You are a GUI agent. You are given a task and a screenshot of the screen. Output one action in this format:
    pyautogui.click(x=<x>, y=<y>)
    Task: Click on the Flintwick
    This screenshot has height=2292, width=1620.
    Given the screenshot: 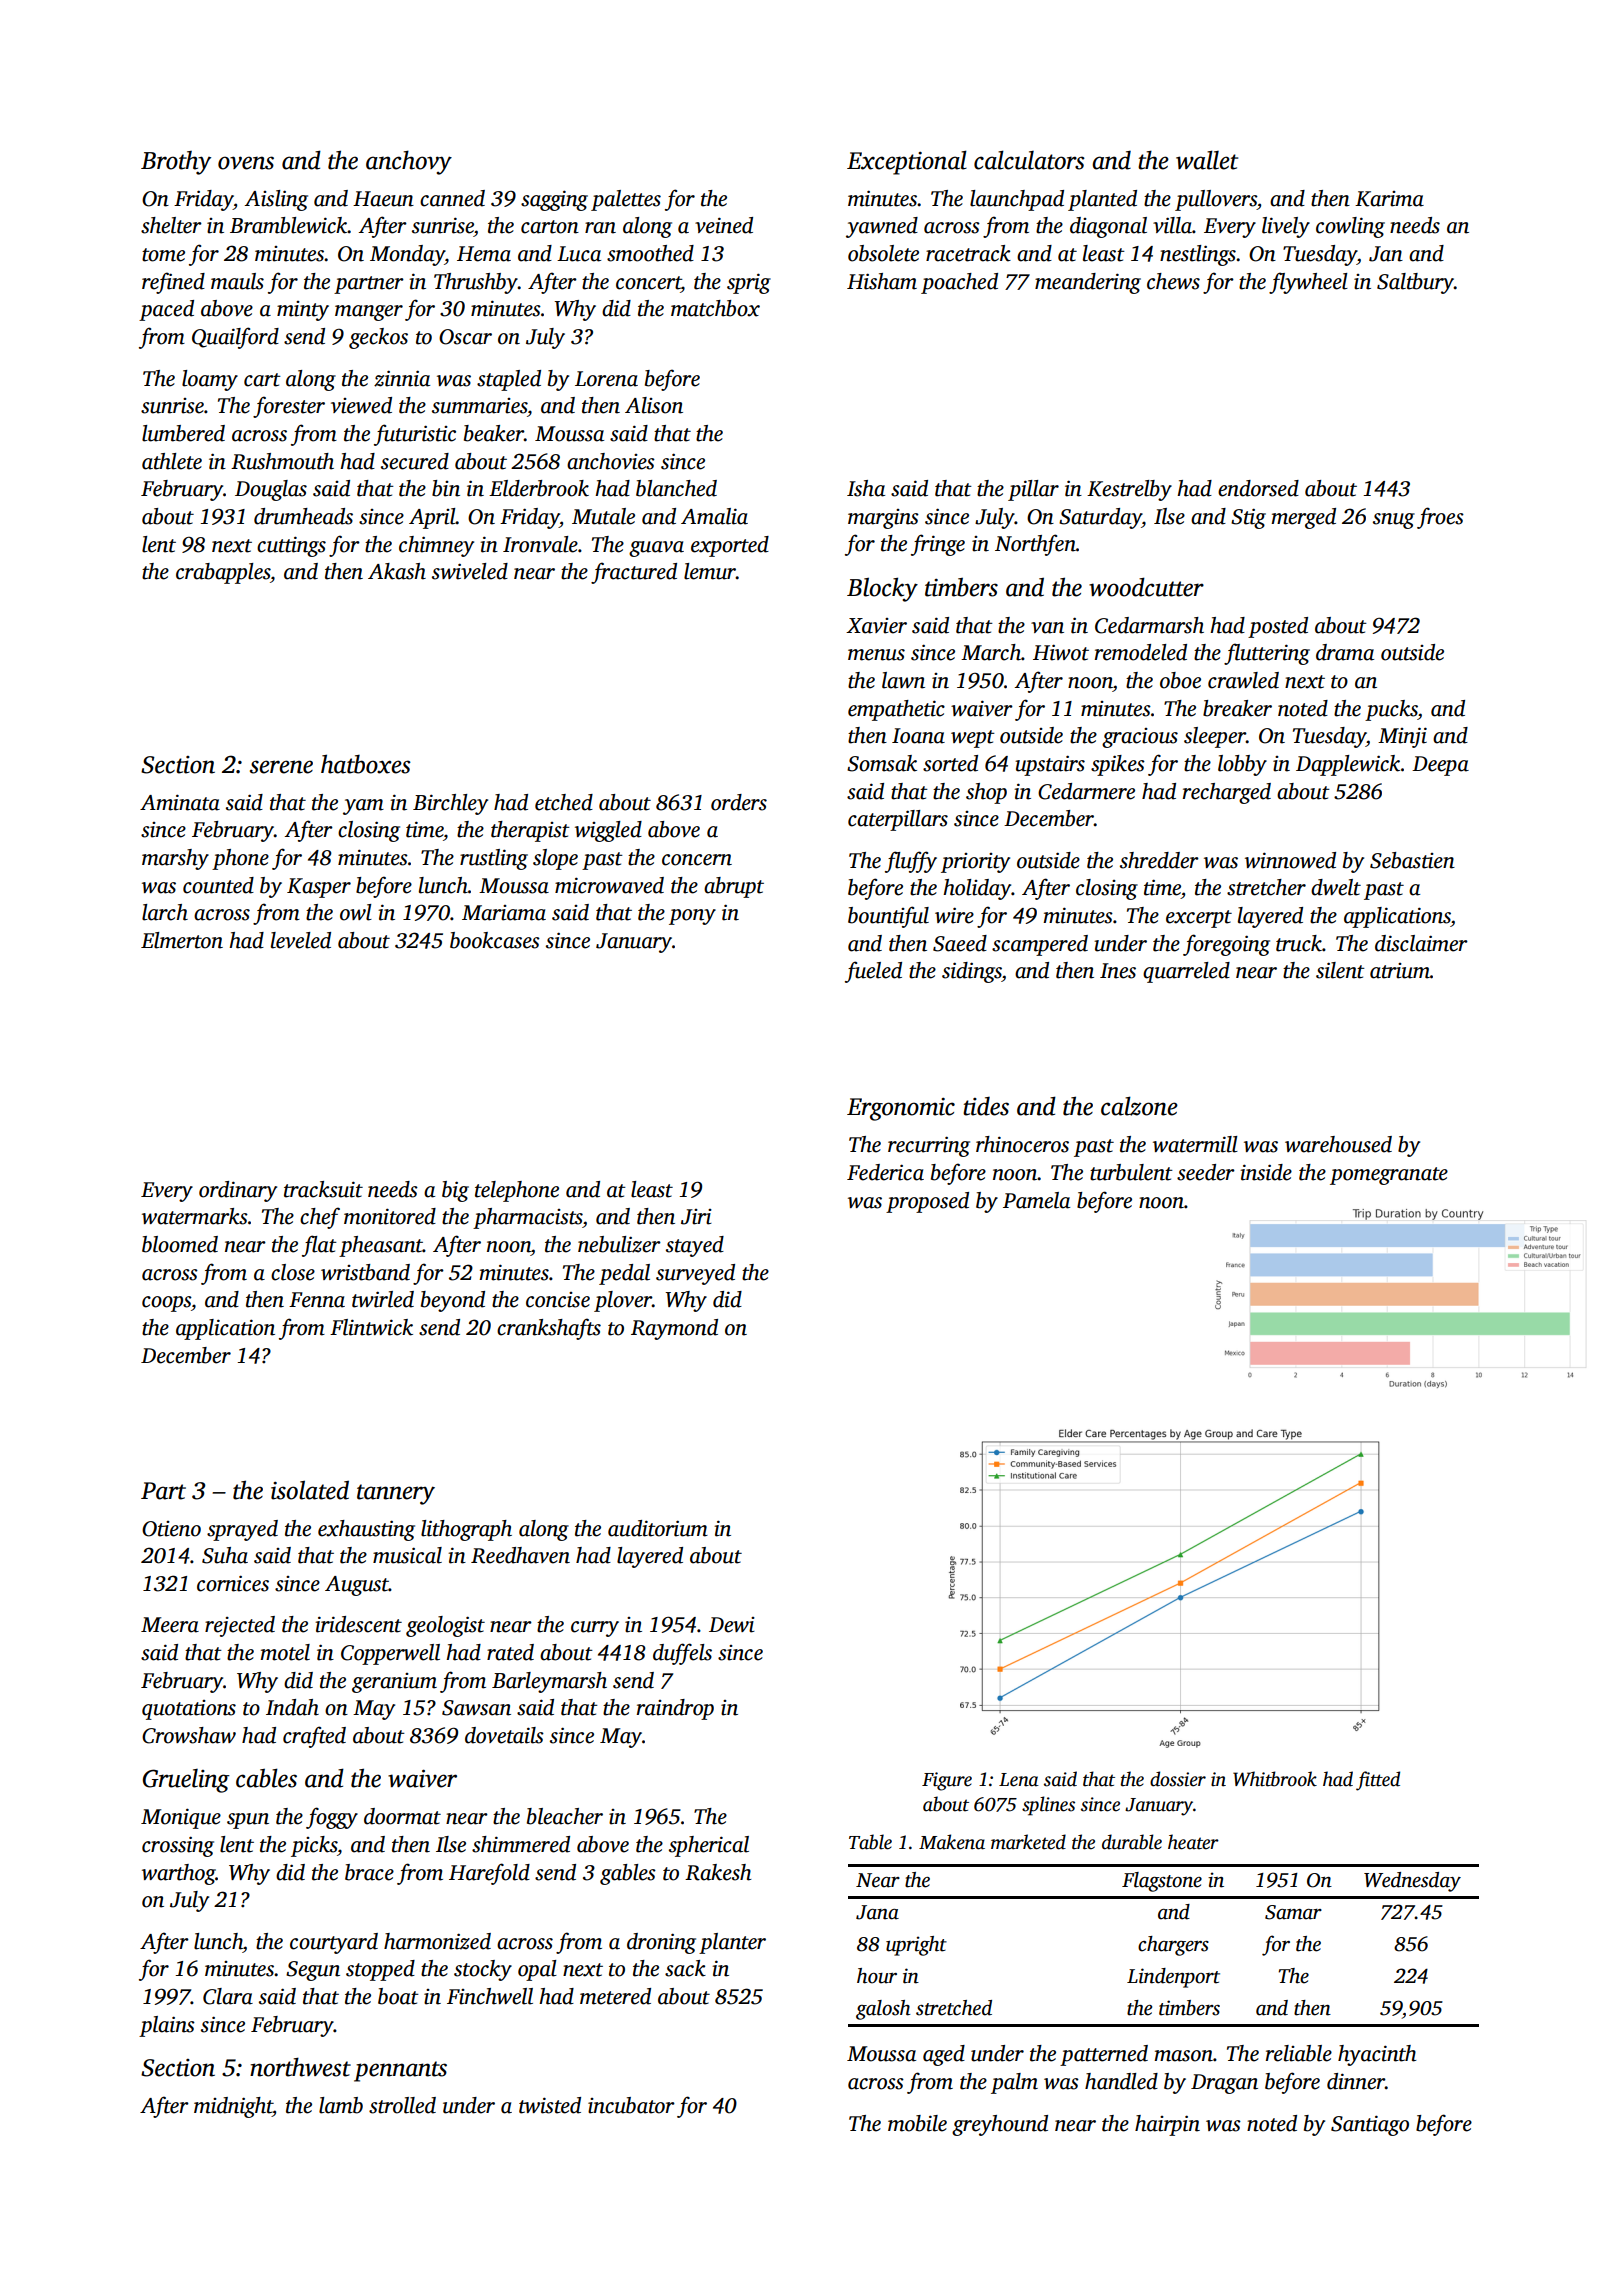 What is the action you would take?
    pyautogui.click(x=371, y=1327)
